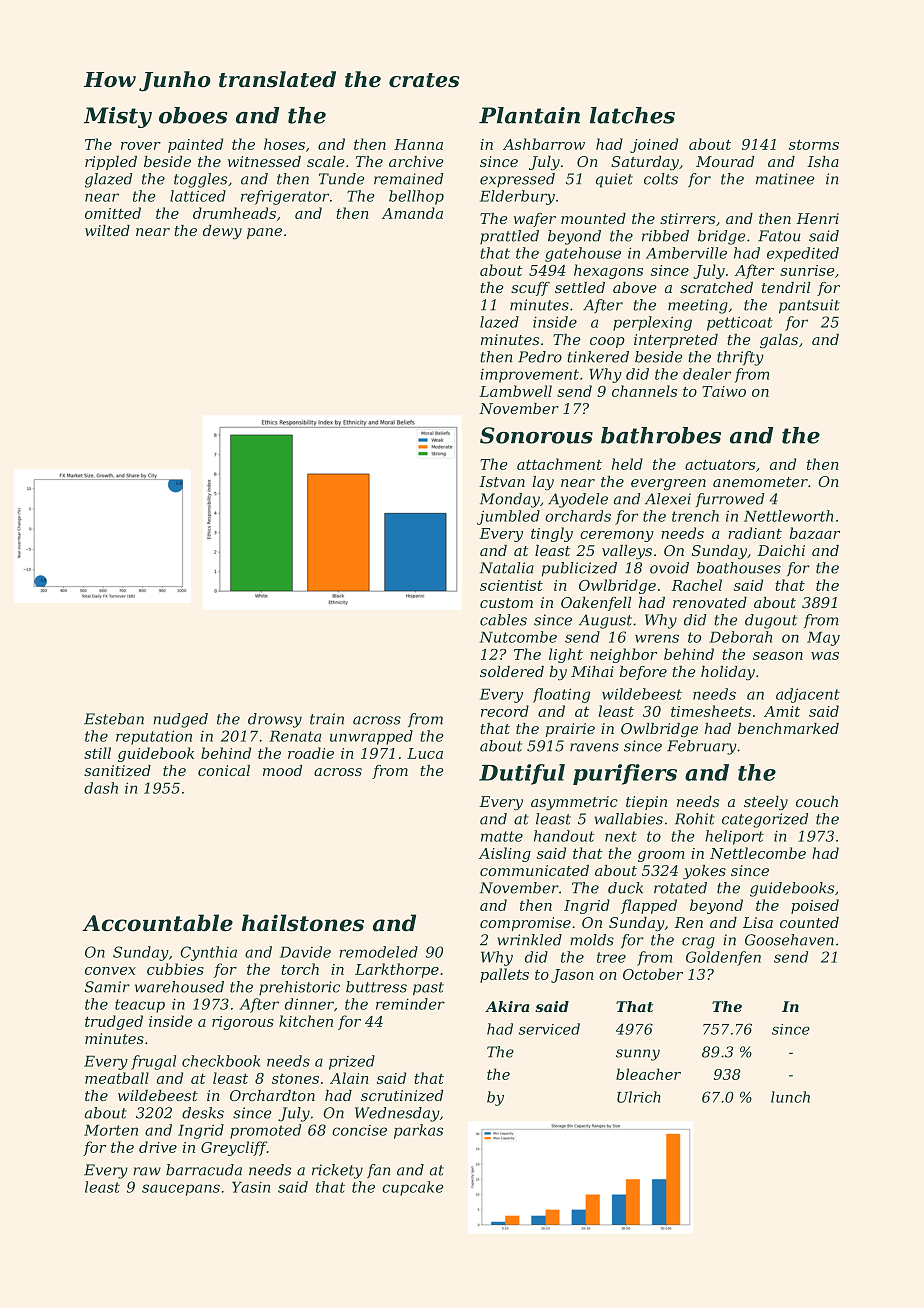 Image resolution: width=924 pixels, height=1308 pixels. What do you see at coordinates (512, 671) in the image?
I see `soldered` at bounding box center [512, 671].
